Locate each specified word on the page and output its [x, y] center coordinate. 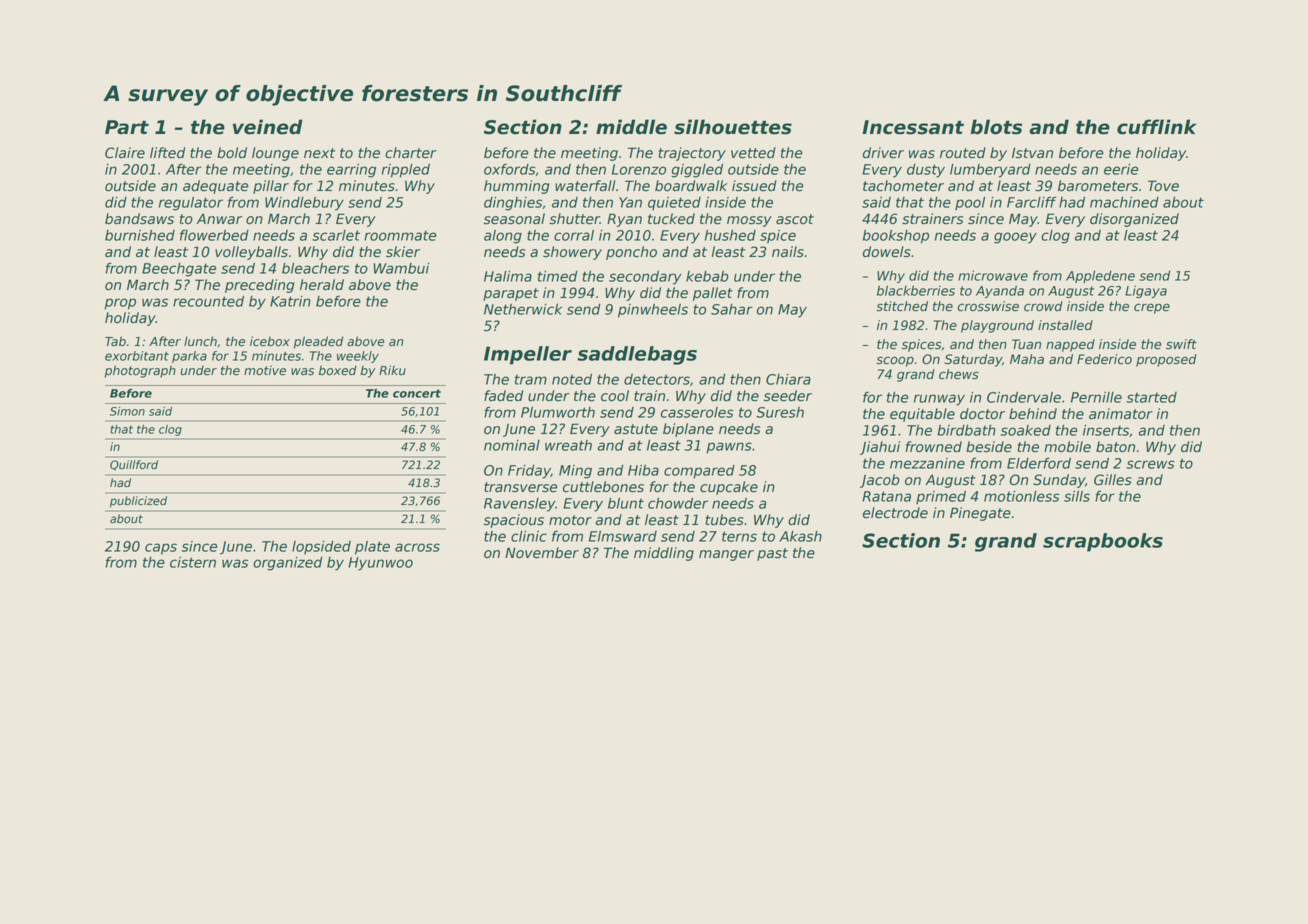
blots [996, 127]
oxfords [510, 169]
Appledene [1100, 276]
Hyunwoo [380, 564]
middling [664, 554]
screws [1151, 464]
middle [631, 127]
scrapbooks [1103, 542]
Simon [127, 411]
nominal [512, 445]
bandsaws [139, 219]
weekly [358, 357]
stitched [902, 306]
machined [1124, 202]
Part [127, 127]
